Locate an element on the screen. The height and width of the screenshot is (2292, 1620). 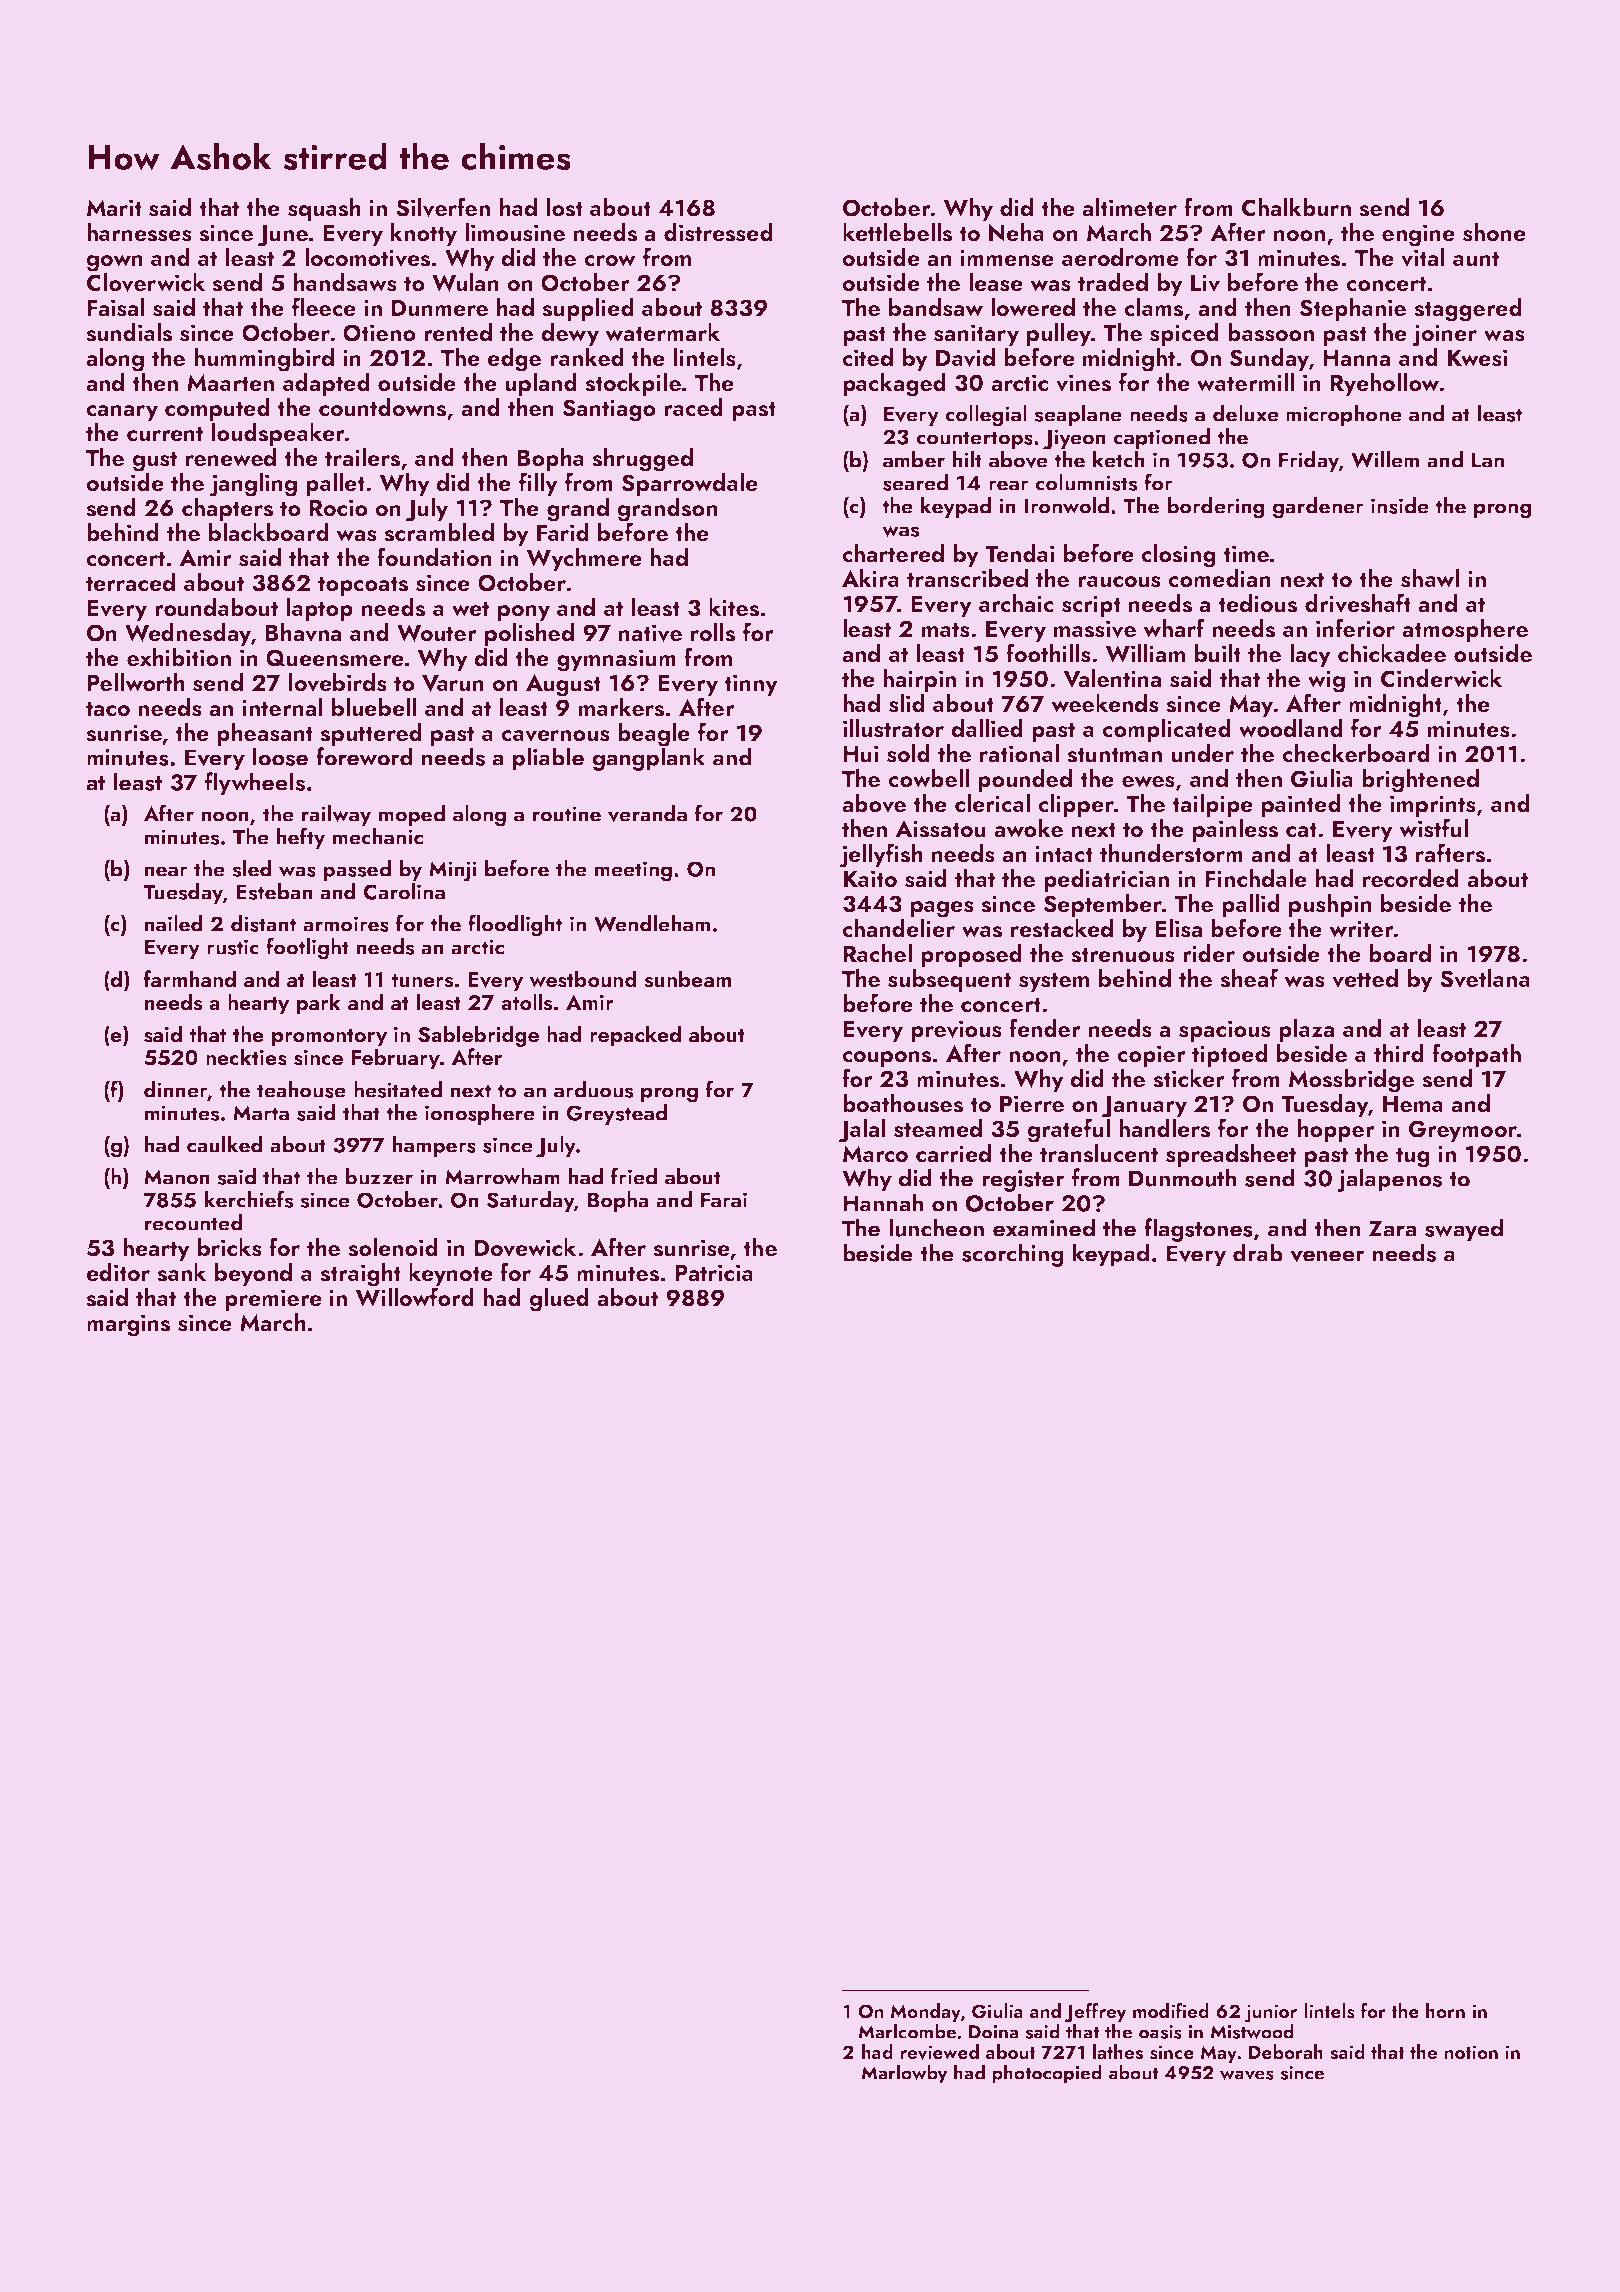
premiere is located at coordinates (273, 1300).
